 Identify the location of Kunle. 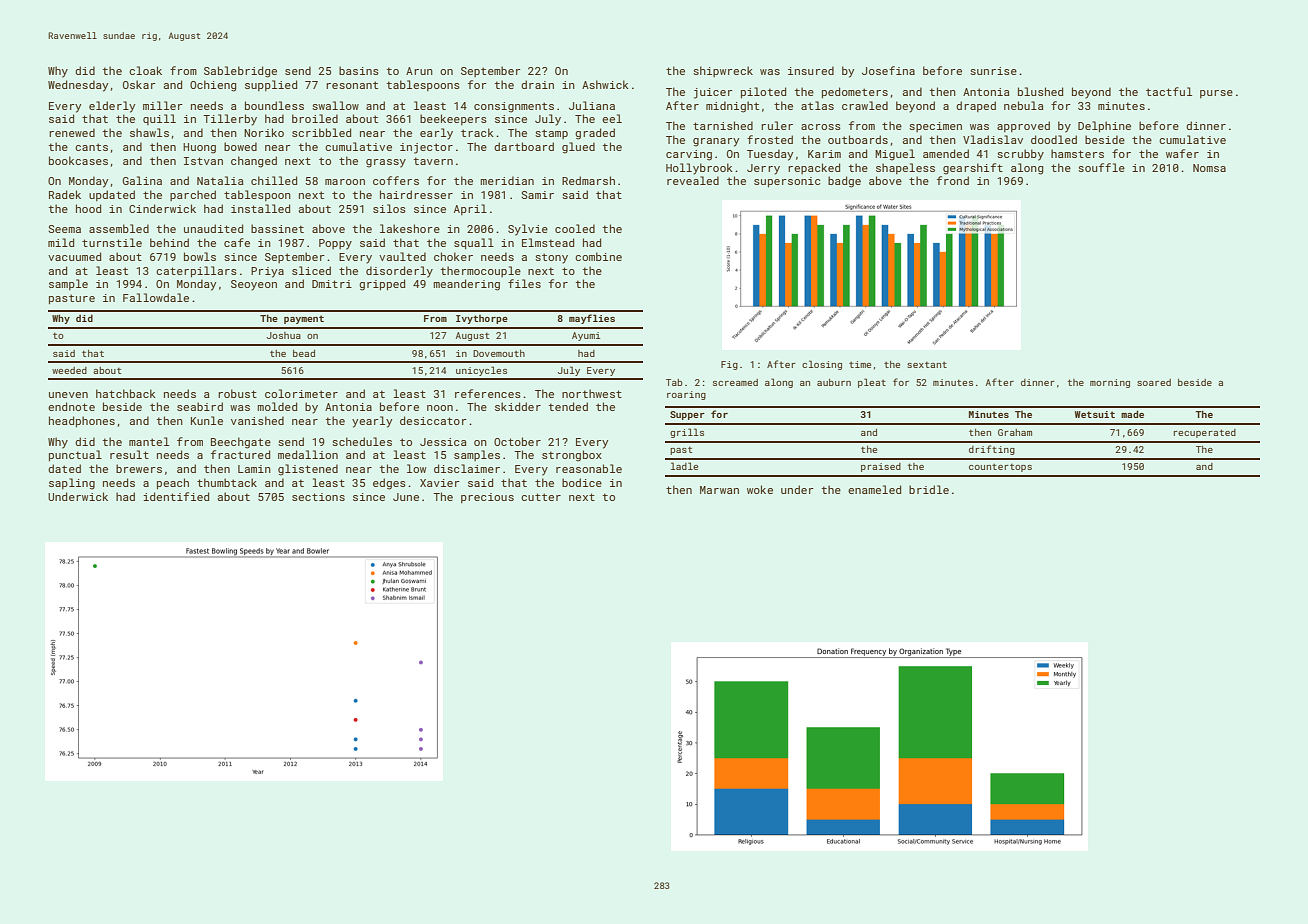
(207, 420).
